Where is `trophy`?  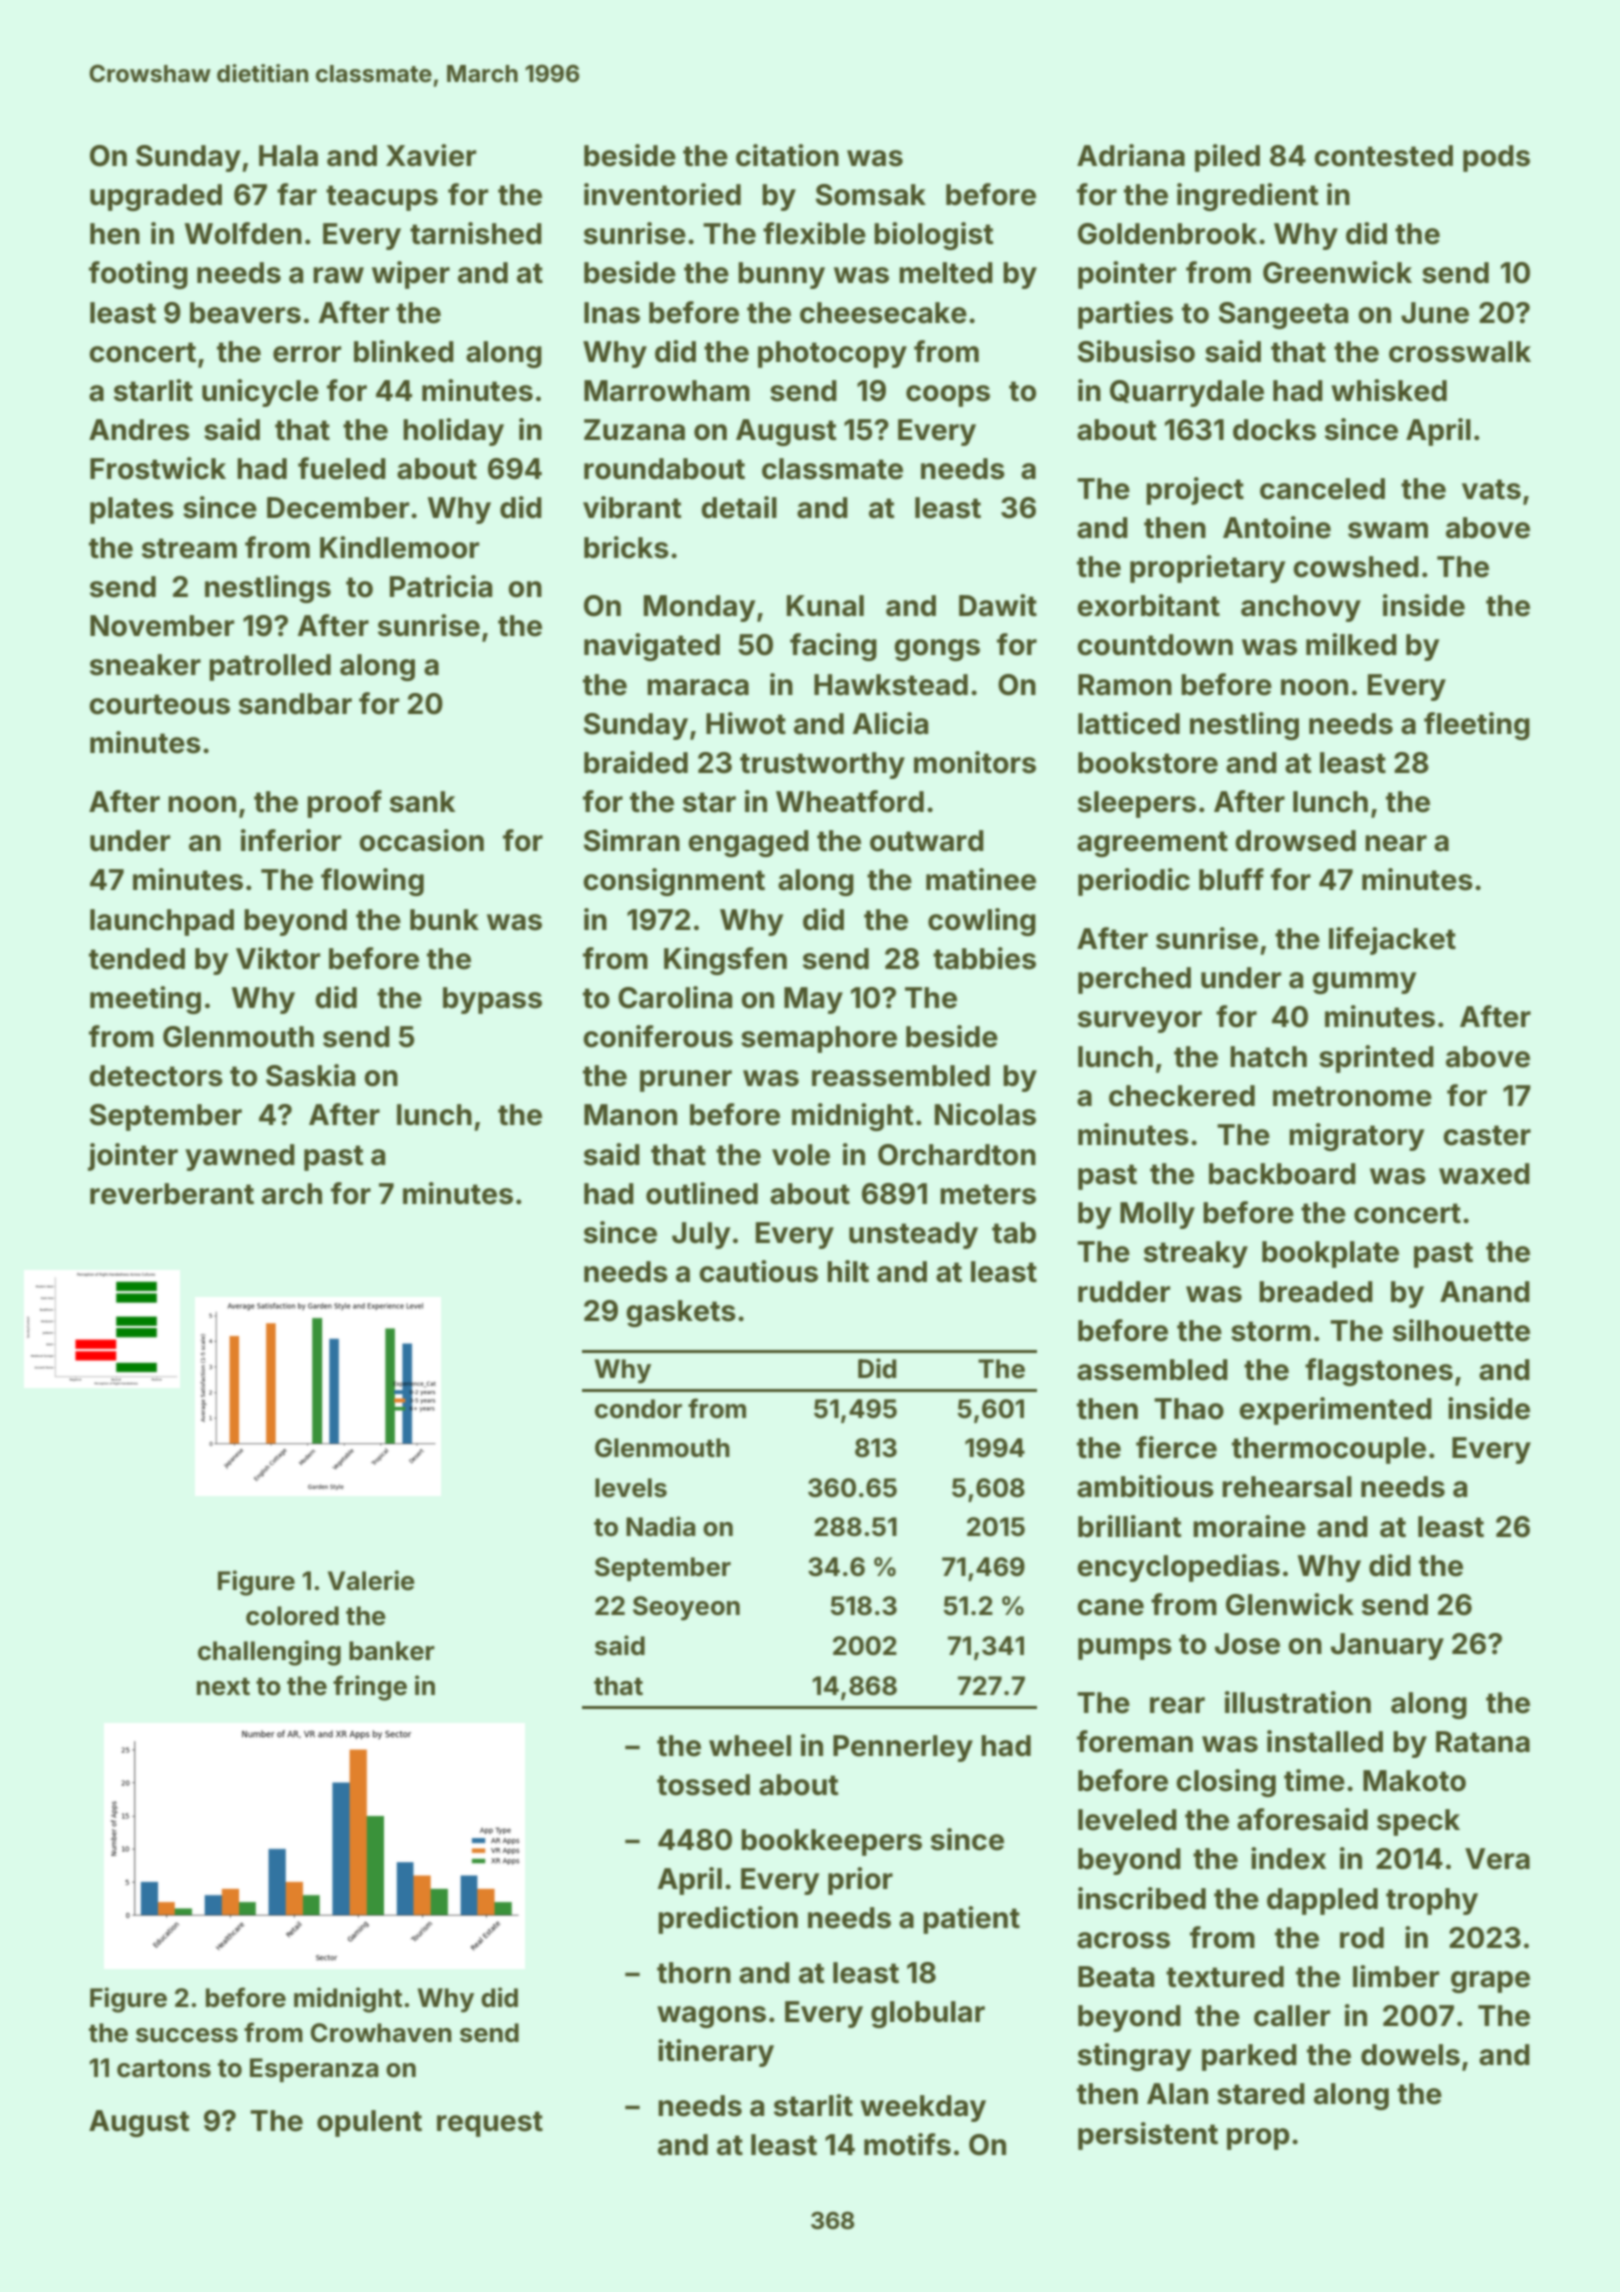 trophy is located at coordinates (1432, 1901).
